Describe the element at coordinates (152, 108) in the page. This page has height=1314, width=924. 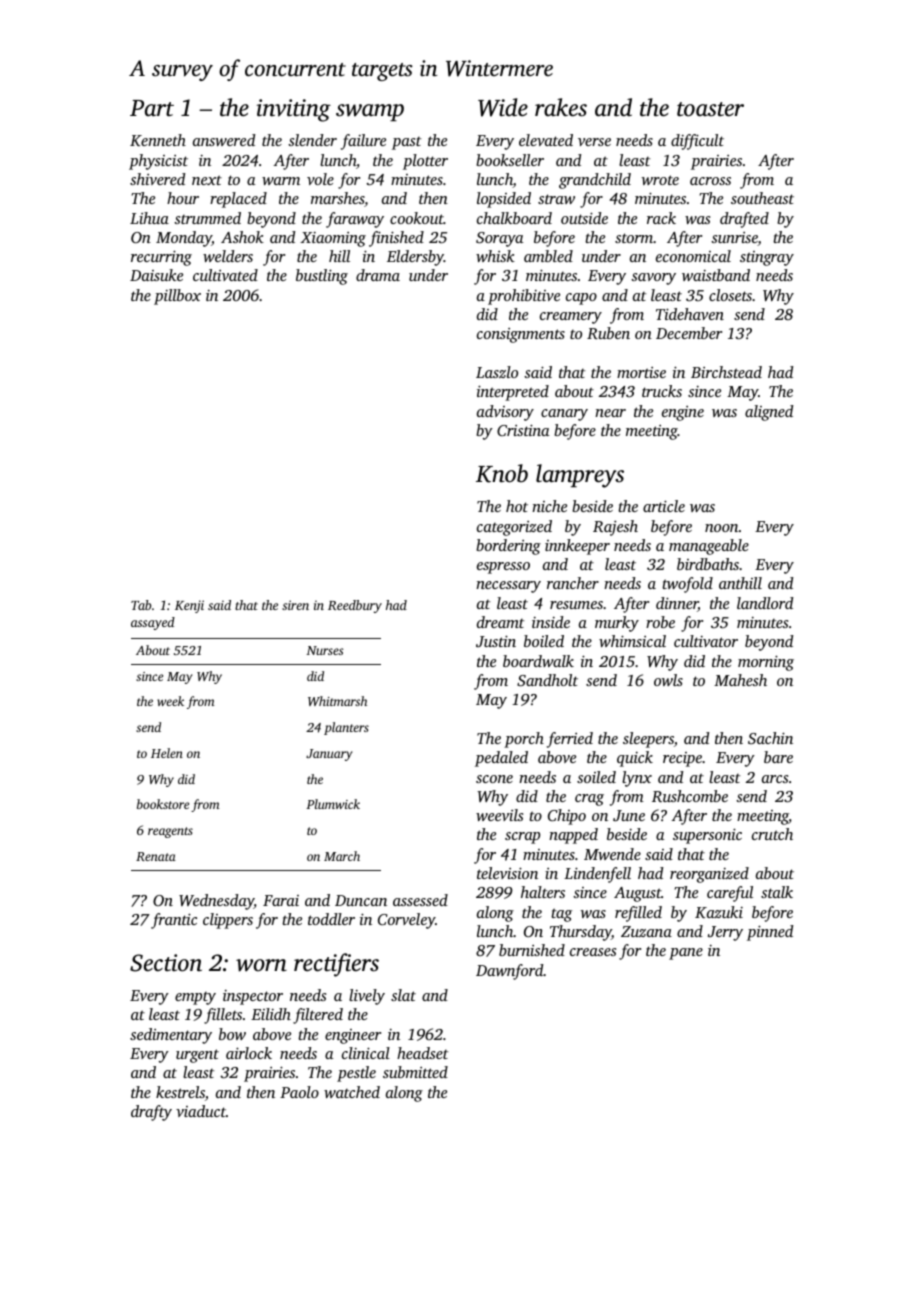
I see `Part` at that location.
